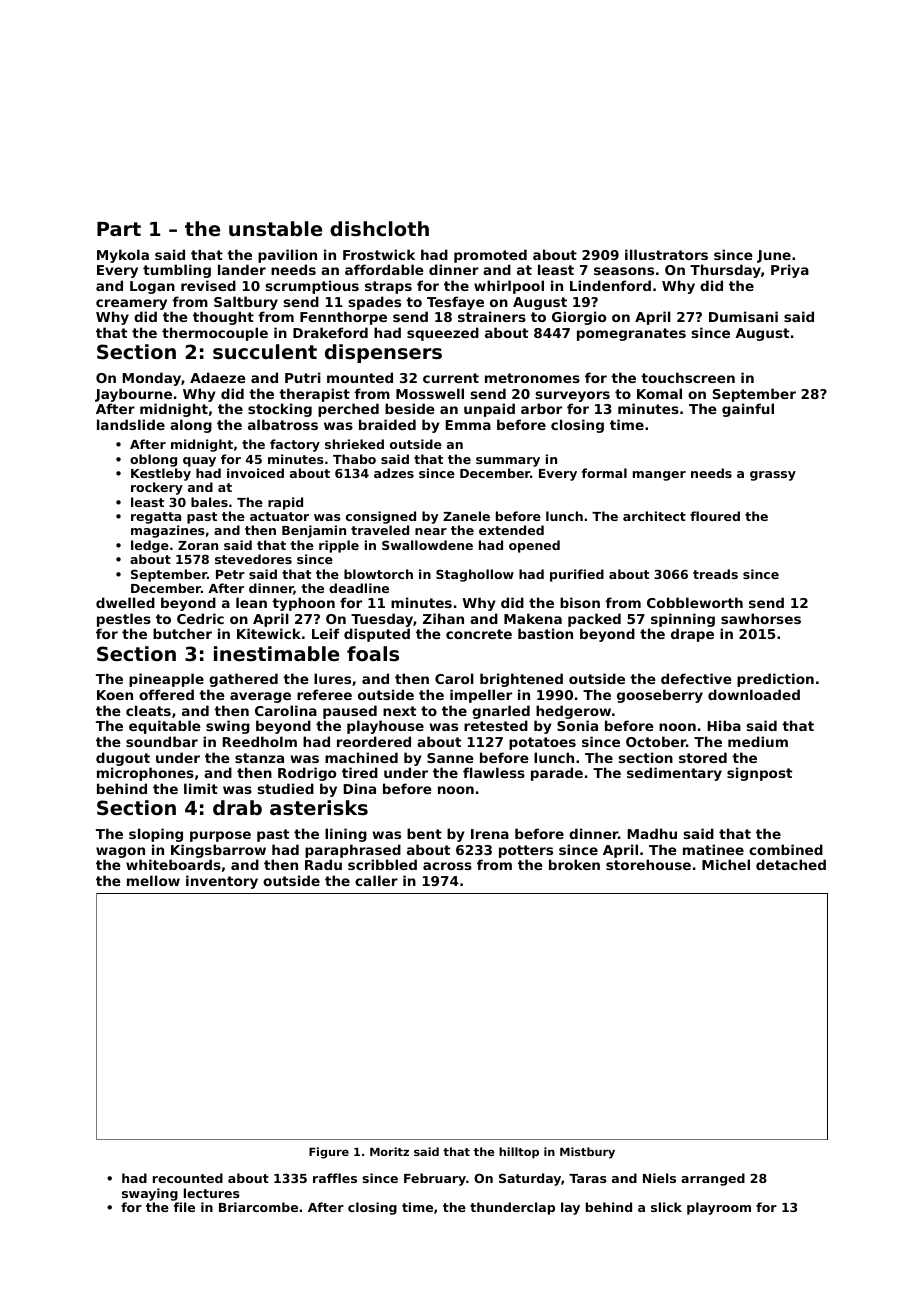 This page has height=1308, width=924. Describe the element at coordinates (719, 1208) in the page. I see `playroom` at that location.
